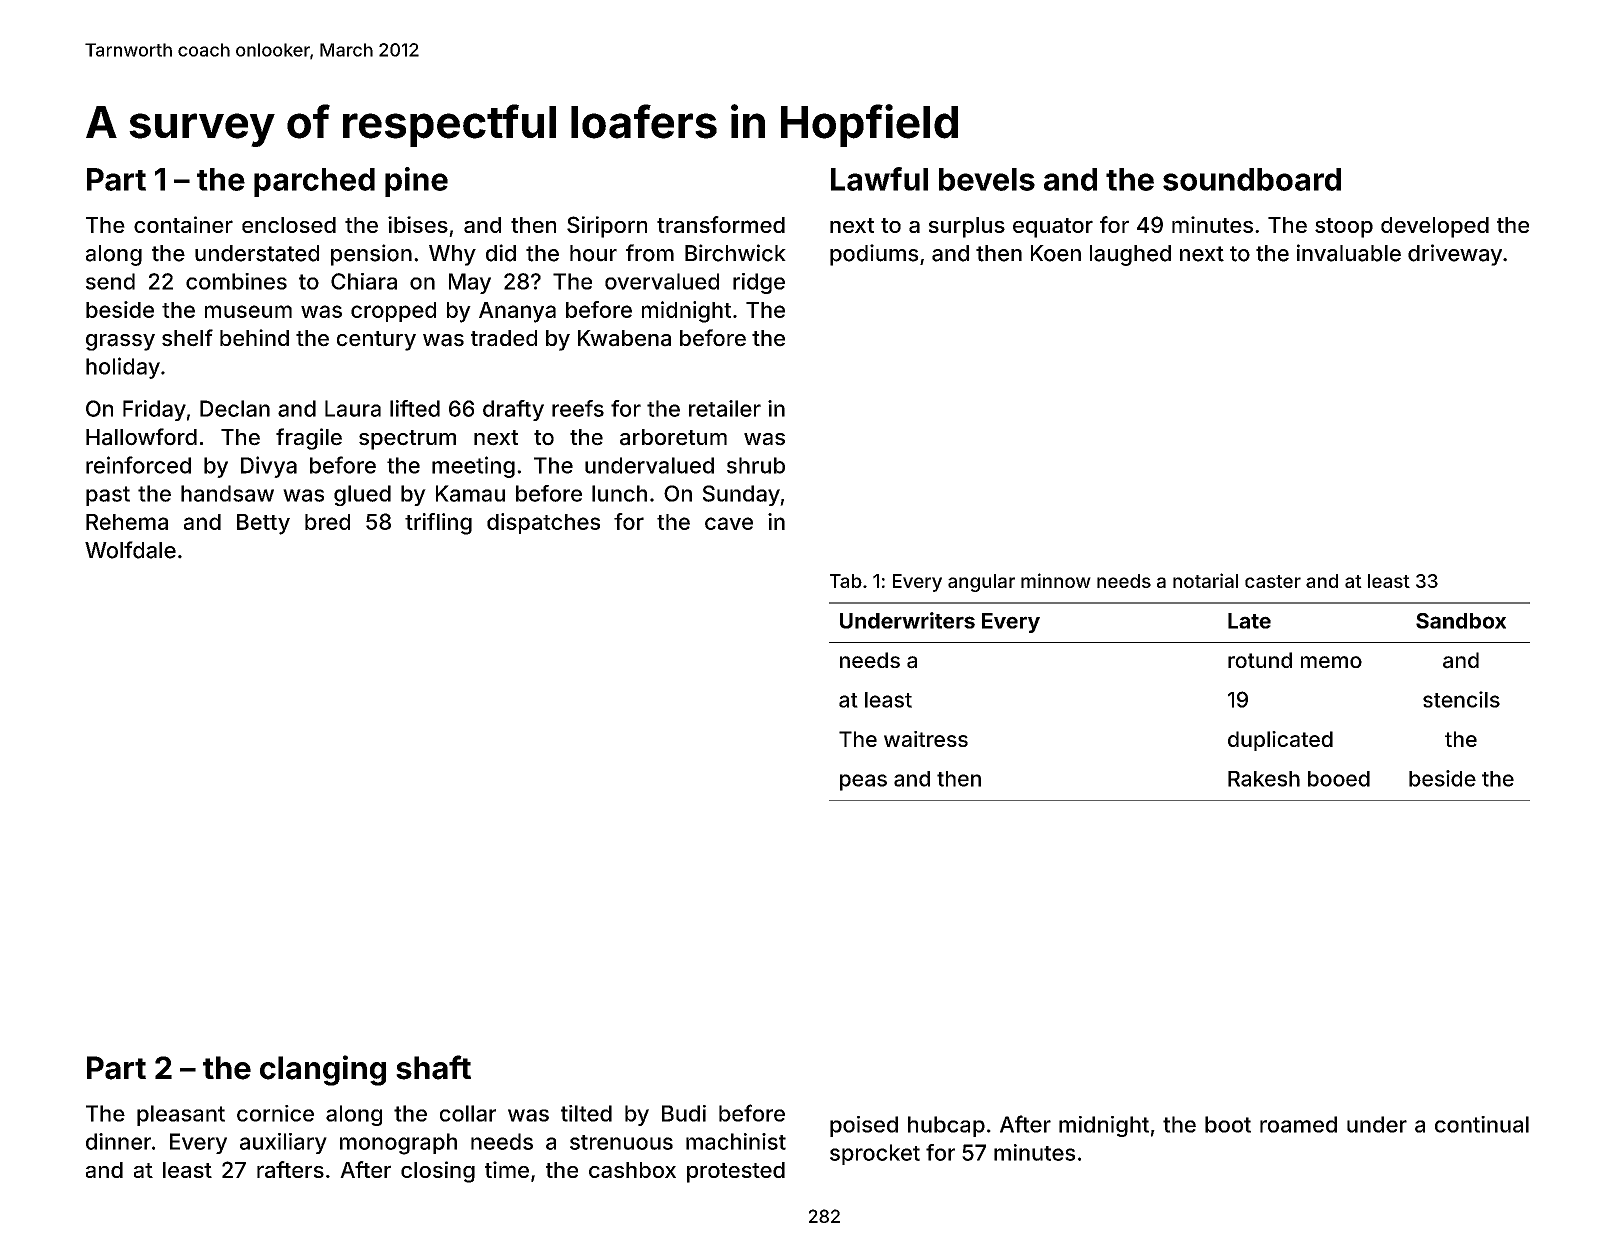  Describe the element at coordinates (183, 224) in the document. I see `container` at that location.
